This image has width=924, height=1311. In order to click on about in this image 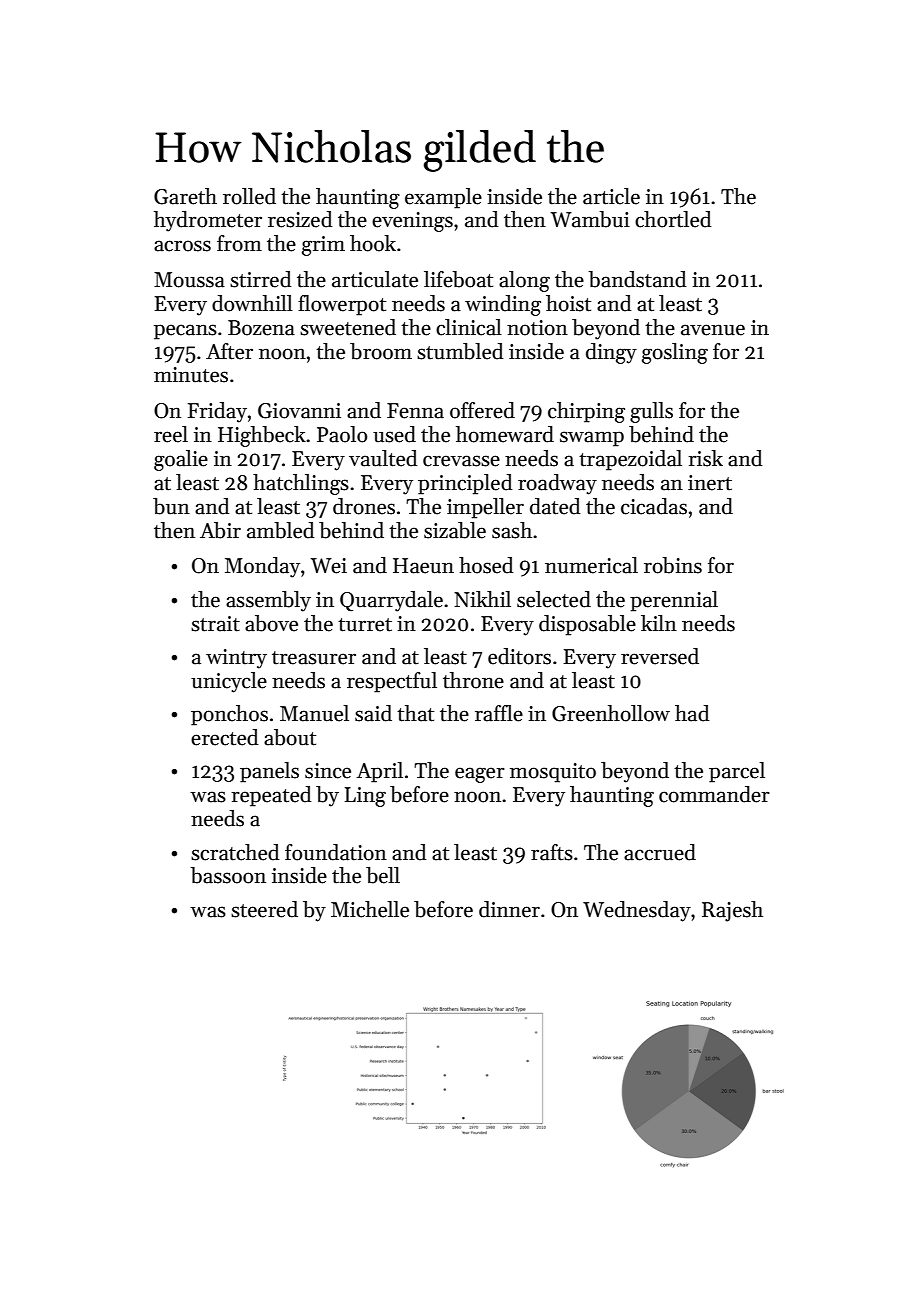, I will do `click(290, 737)`.
